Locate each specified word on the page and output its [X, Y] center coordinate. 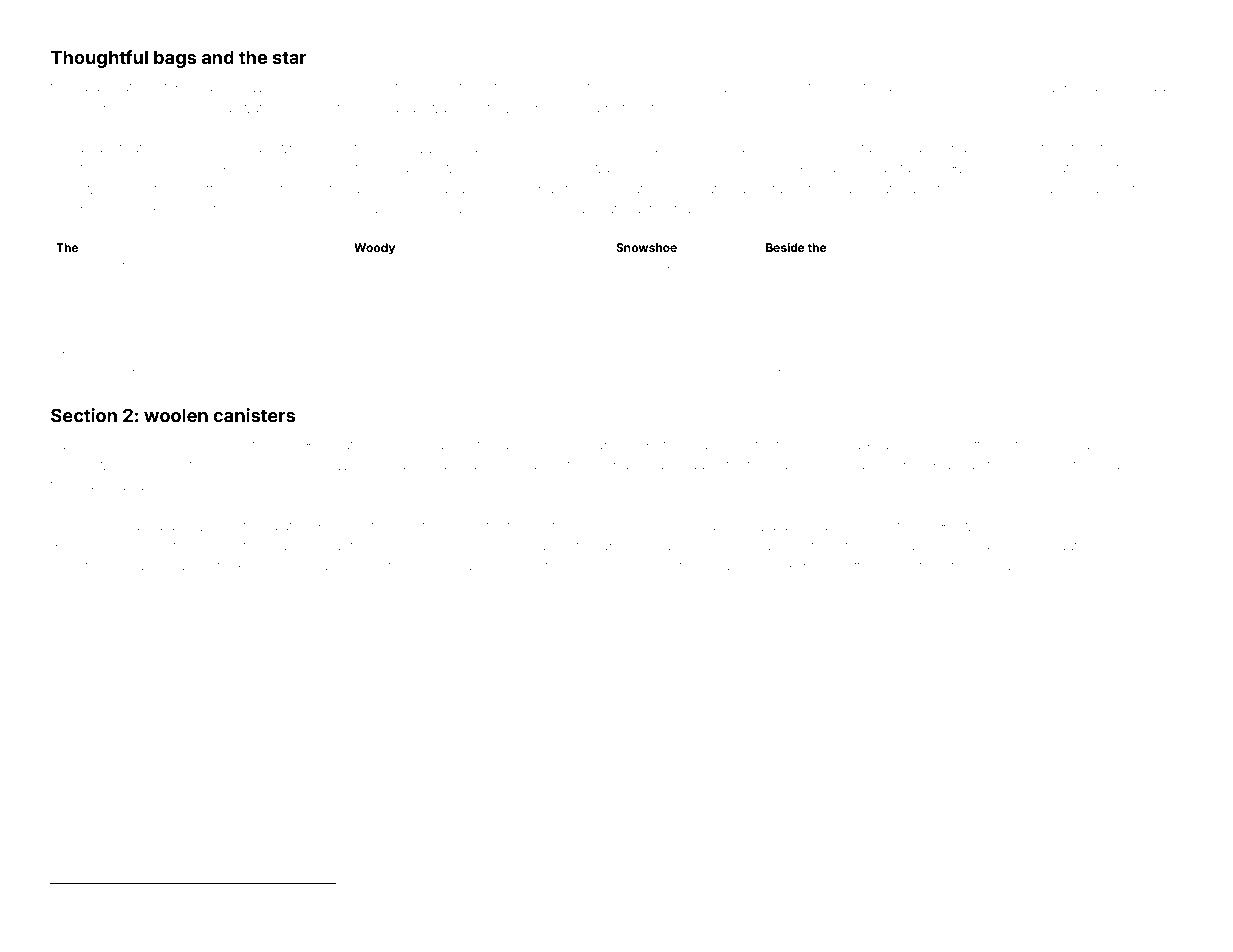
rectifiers [686, 565]
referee [678, 167]
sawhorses [142, 355]
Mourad [311, 565]
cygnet [1010, 568]
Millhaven [978, 86]
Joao [411, 284]
